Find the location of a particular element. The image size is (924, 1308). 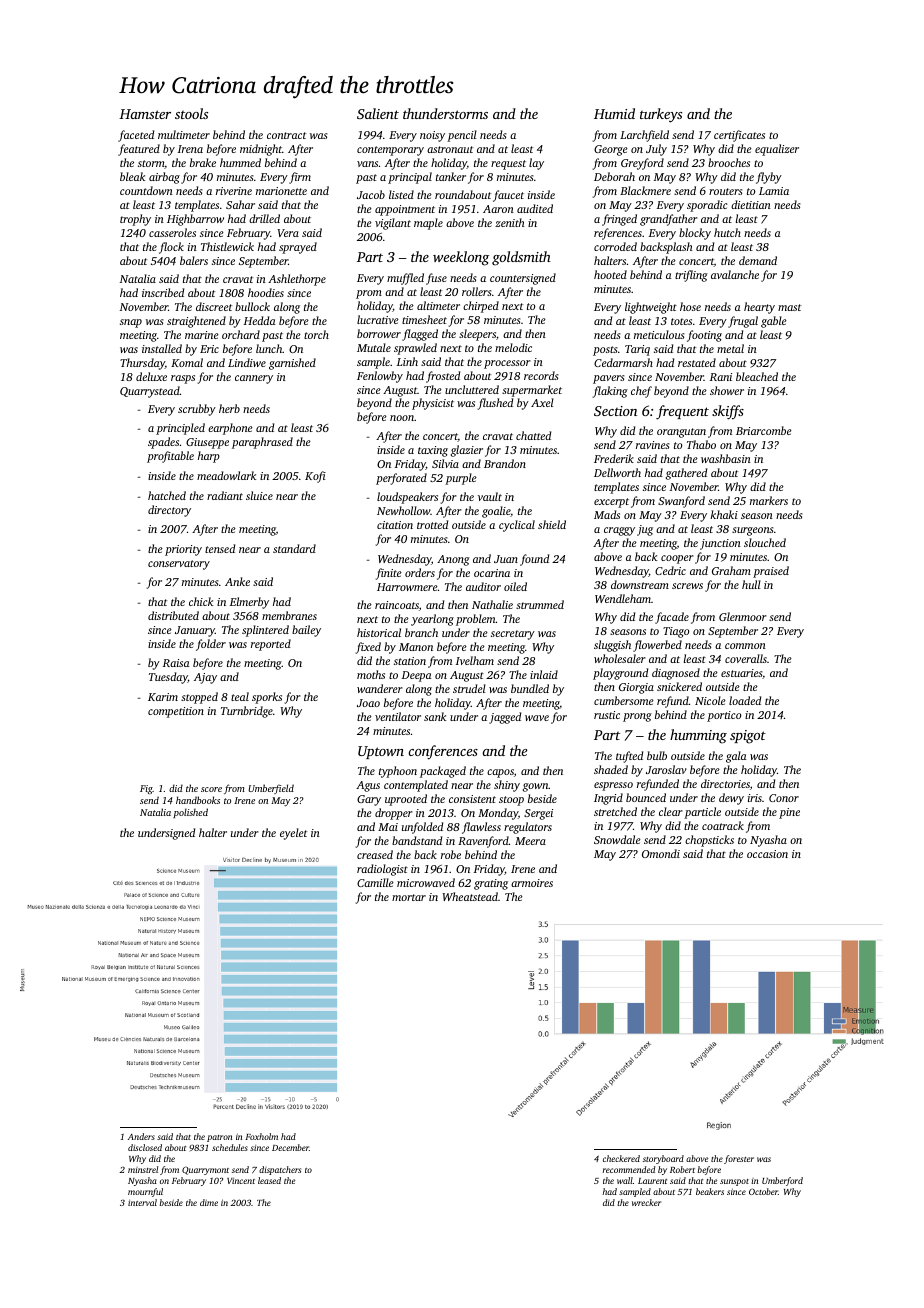

Aaron is located at coordinates (498, 209).
